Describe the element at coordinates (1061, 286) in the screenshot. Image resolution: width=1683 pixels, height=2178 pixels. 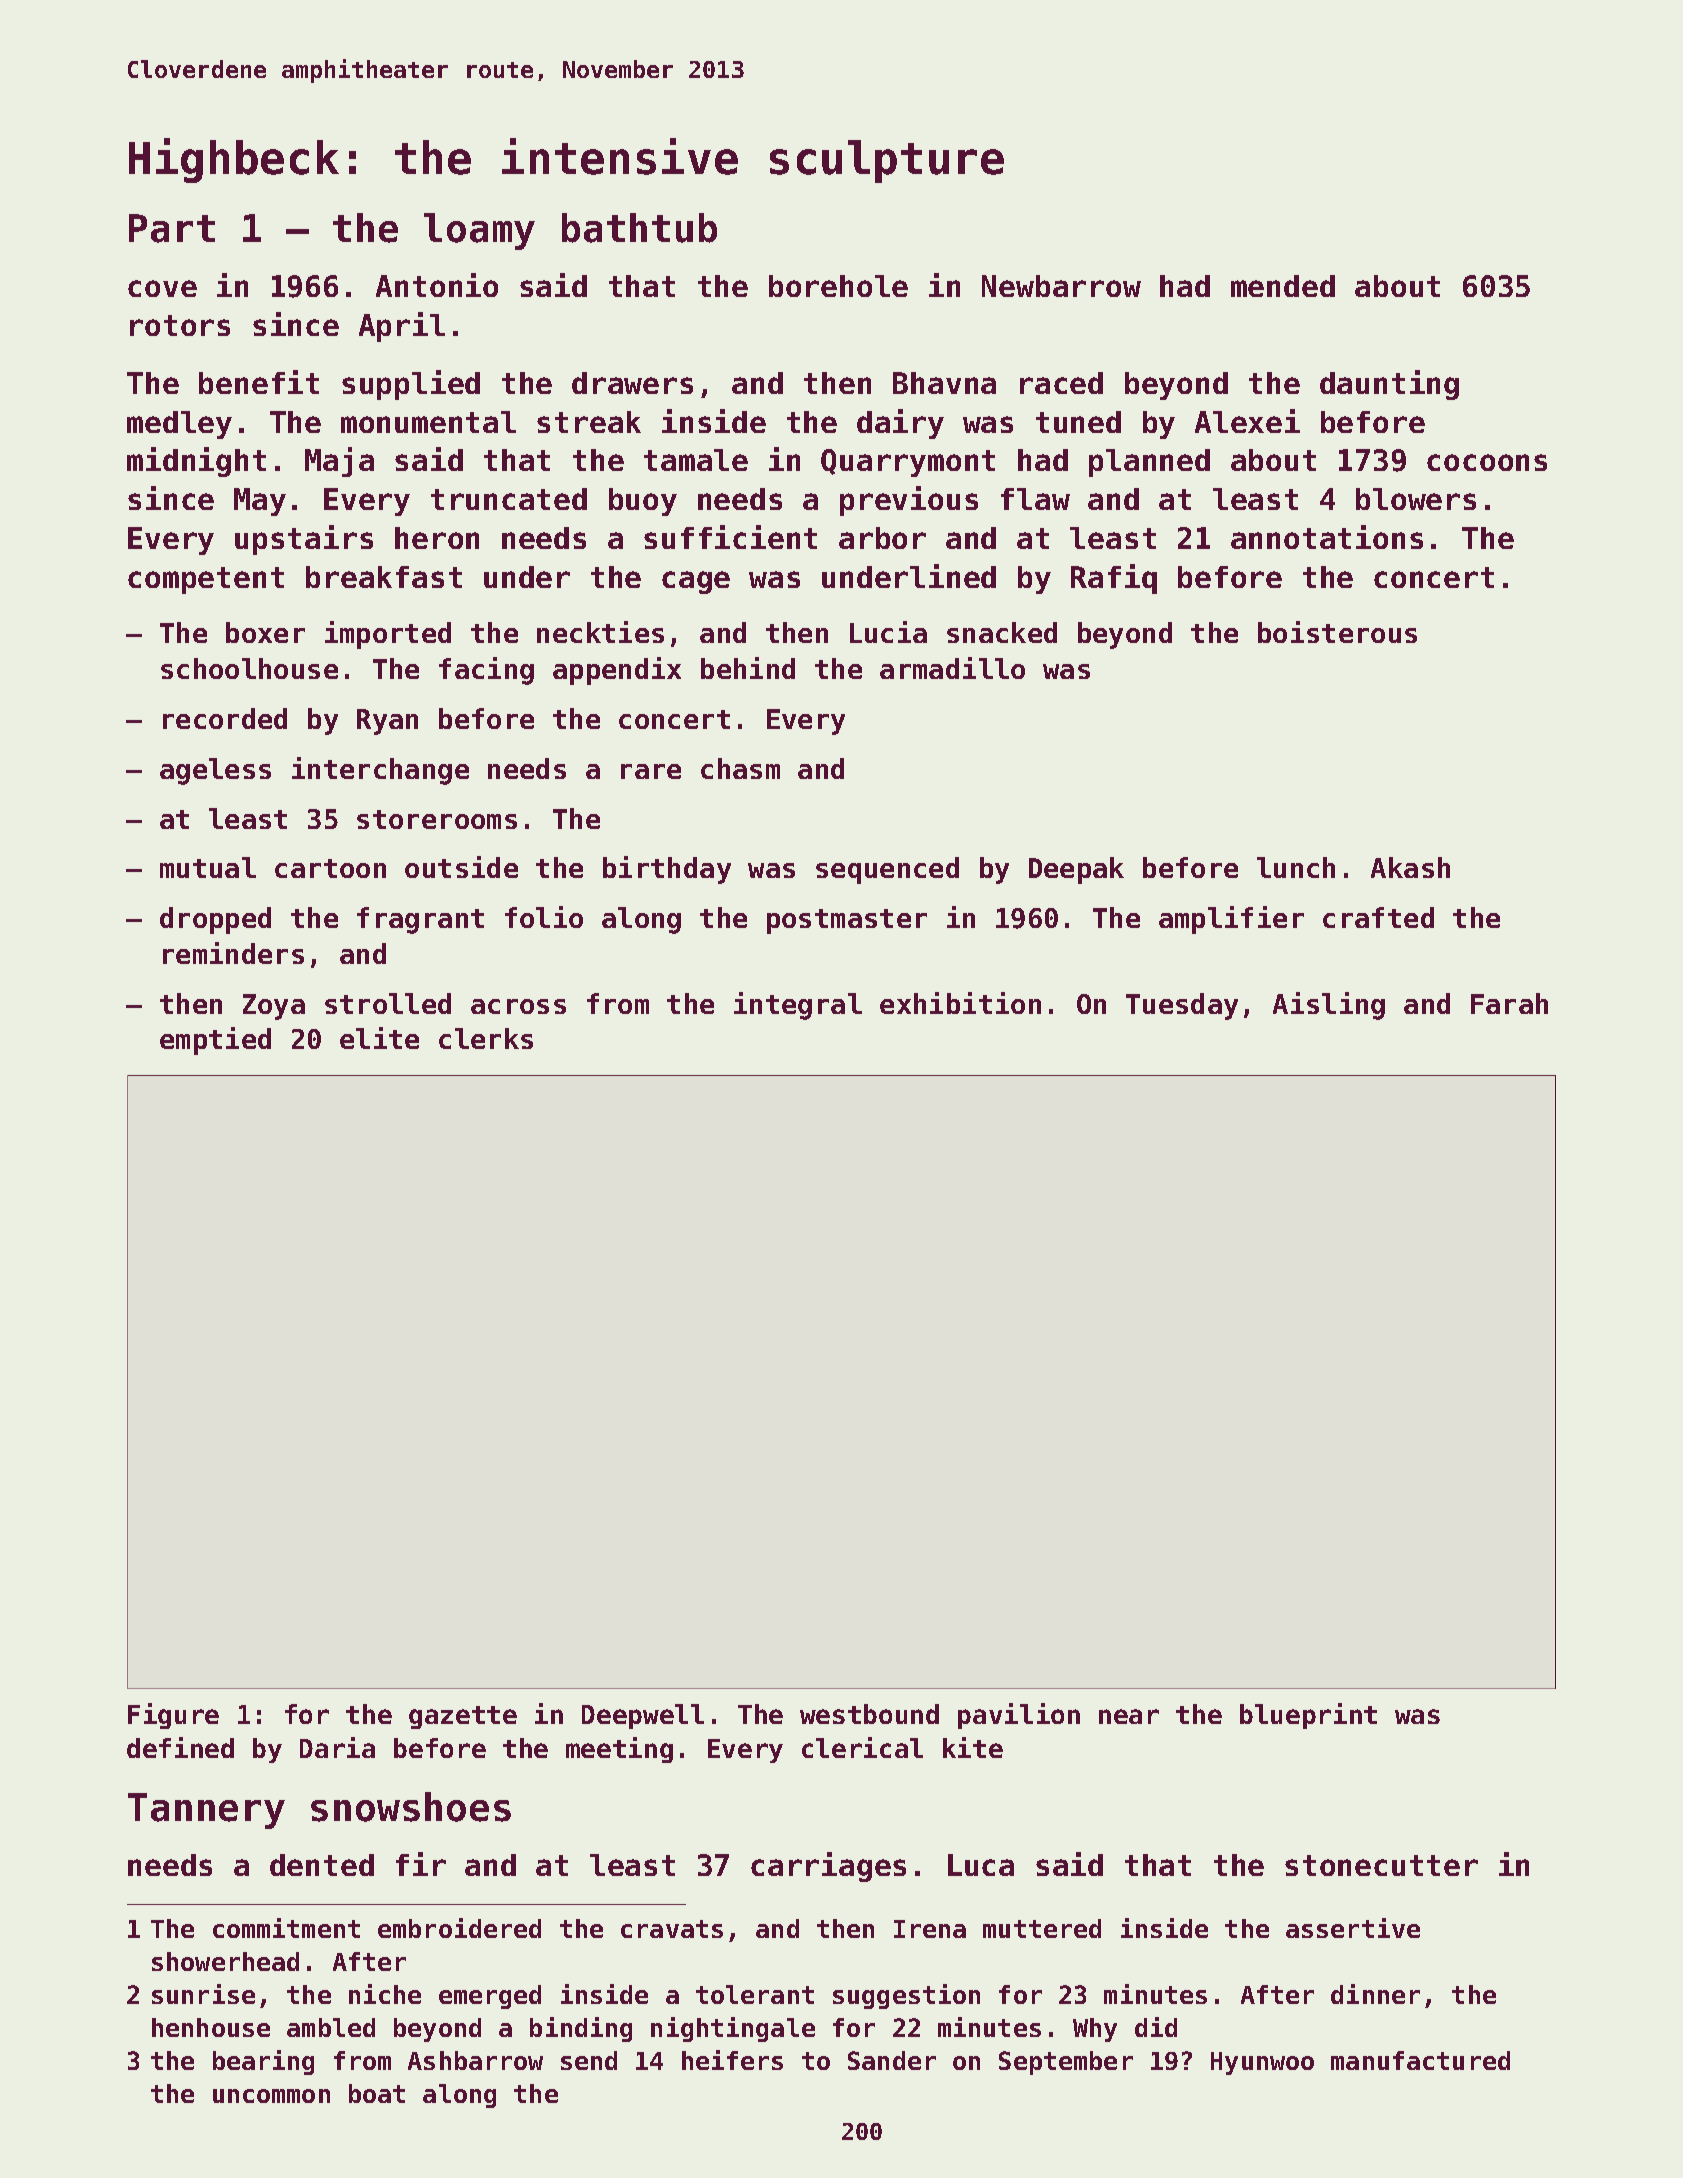
I see `Newbarrow` at that location.
